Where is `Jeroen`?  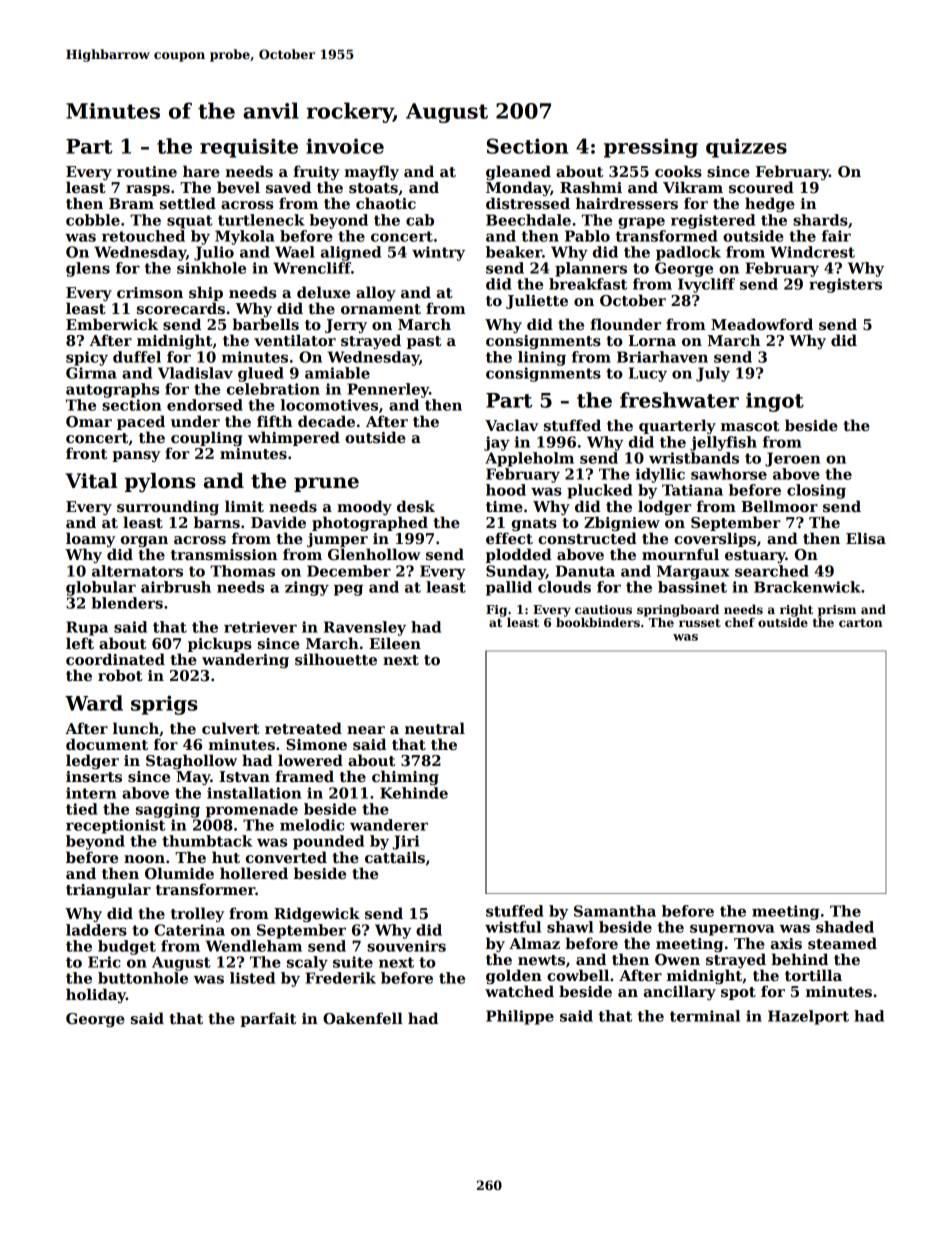
Jeroen is located at coordinates (792, 459).
